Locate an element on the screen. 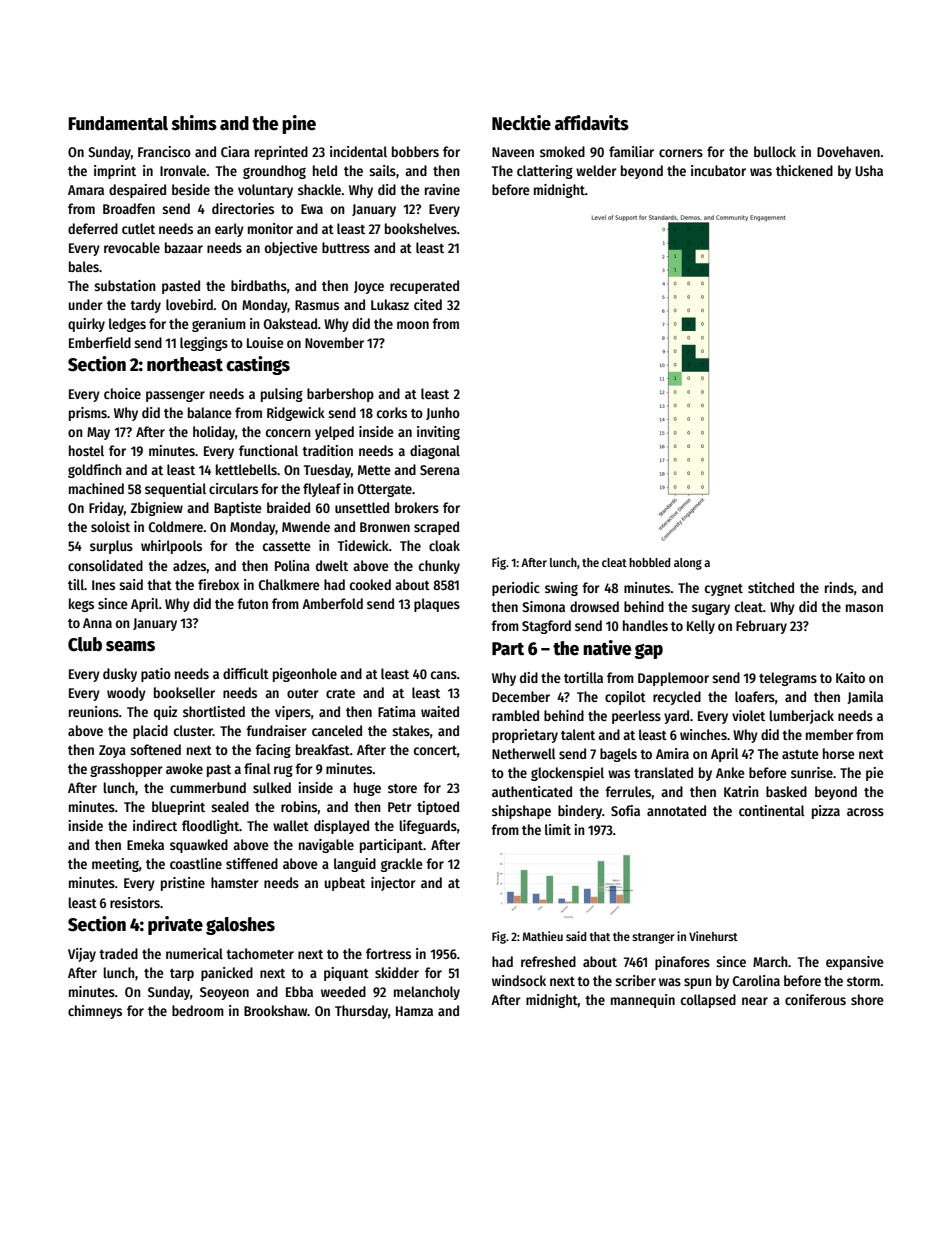 This screenshot has height=1233, width=952. private is located at coordinates (175, 925).
